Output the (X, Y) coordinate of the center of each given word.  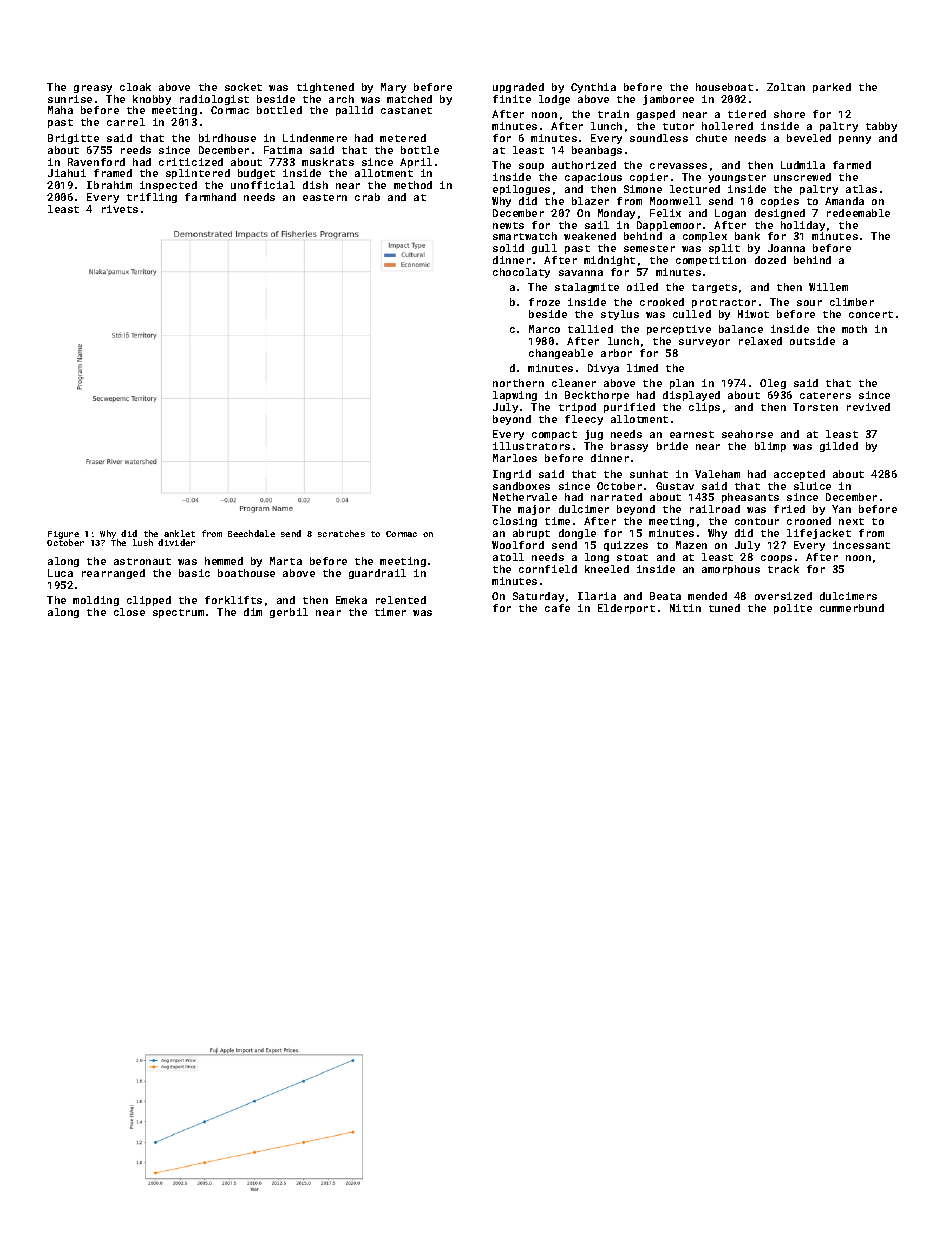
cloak (135, 87)
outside (812, 341)
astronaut (142, 561)
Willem (828, 287)
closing (515, 522)
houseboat (724, 87)
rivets (120, 209)
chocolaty (521, 273)
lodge (554, 100)
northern (518, 383)
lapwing (515, 396)
